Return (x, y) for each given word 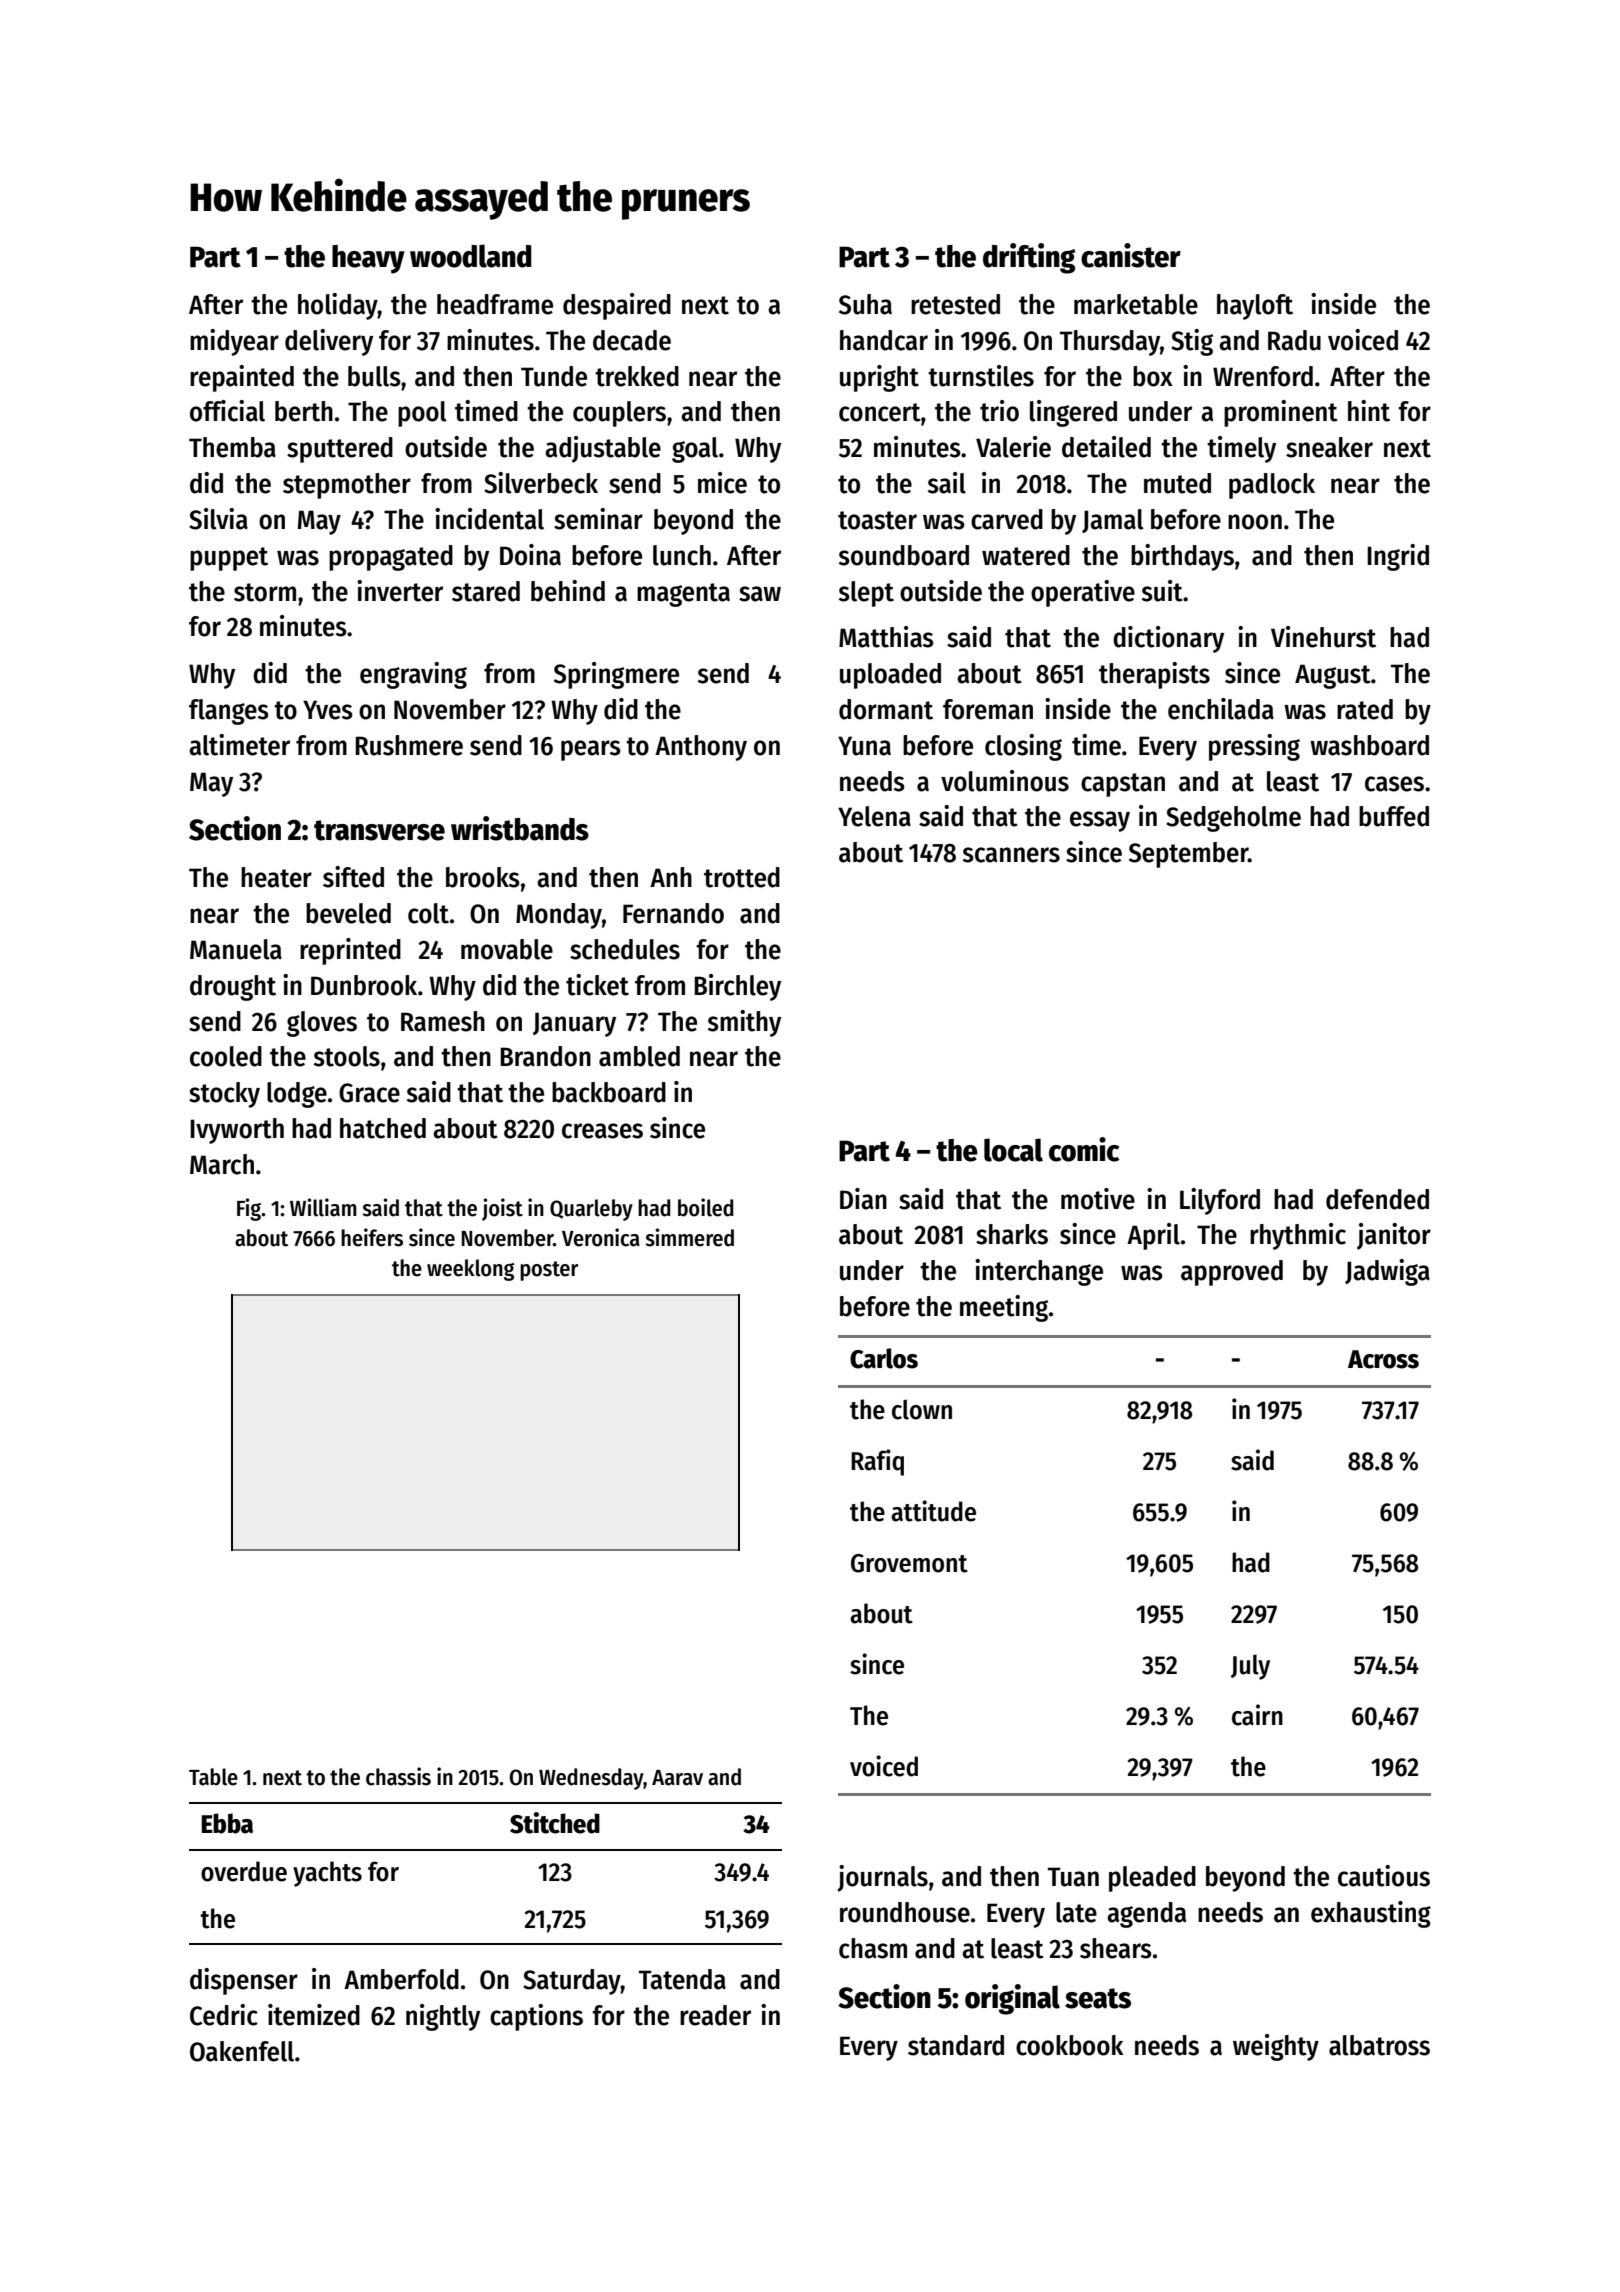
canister (1131, 255)
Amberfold (401, 1979)
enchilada (1221, 709)
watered (1026, 555)
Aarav (677, 1778)
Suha (865, 304)
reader (715, 2015)
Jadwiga (1387, 1272)
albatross (1379, 2045)
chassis (398, 1776)
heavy (368, 259)
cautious (1384, 1876)
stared (486, 591)
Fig (249, 1209)
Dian (863, 1199)
